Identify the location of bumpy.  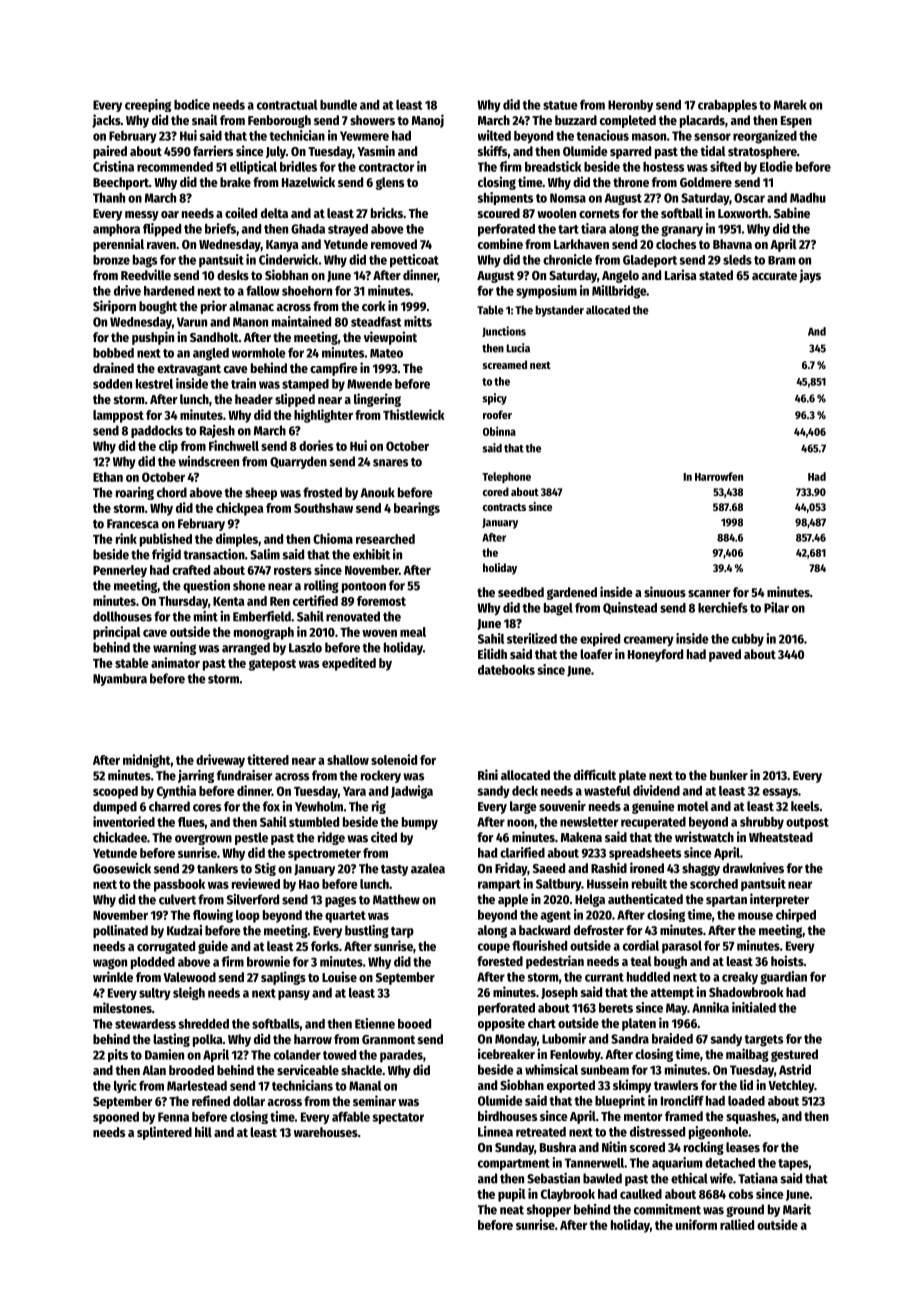
(420, 823).
